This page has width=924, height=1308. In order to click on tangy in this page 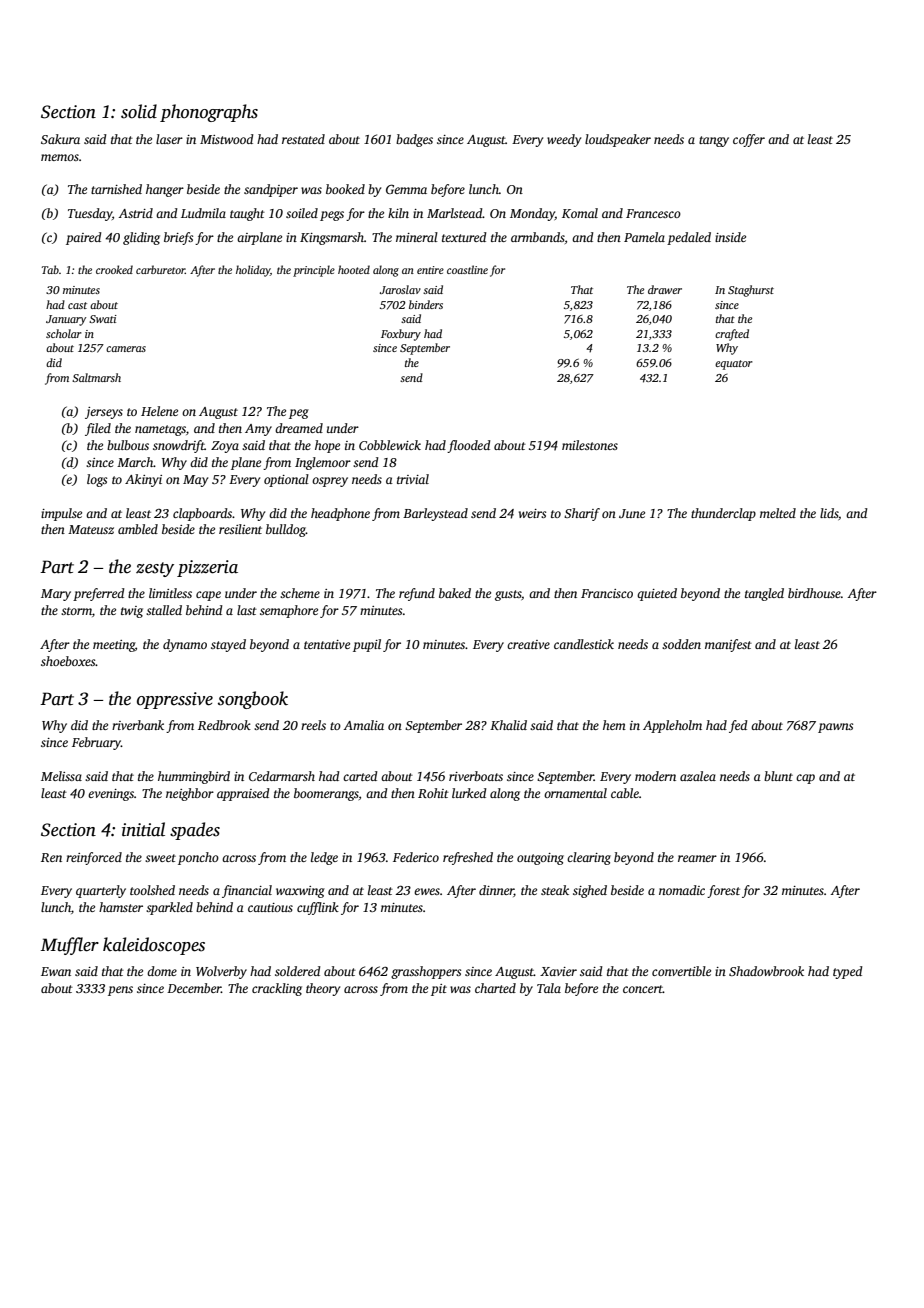, I will do `click(714, 141)`.
